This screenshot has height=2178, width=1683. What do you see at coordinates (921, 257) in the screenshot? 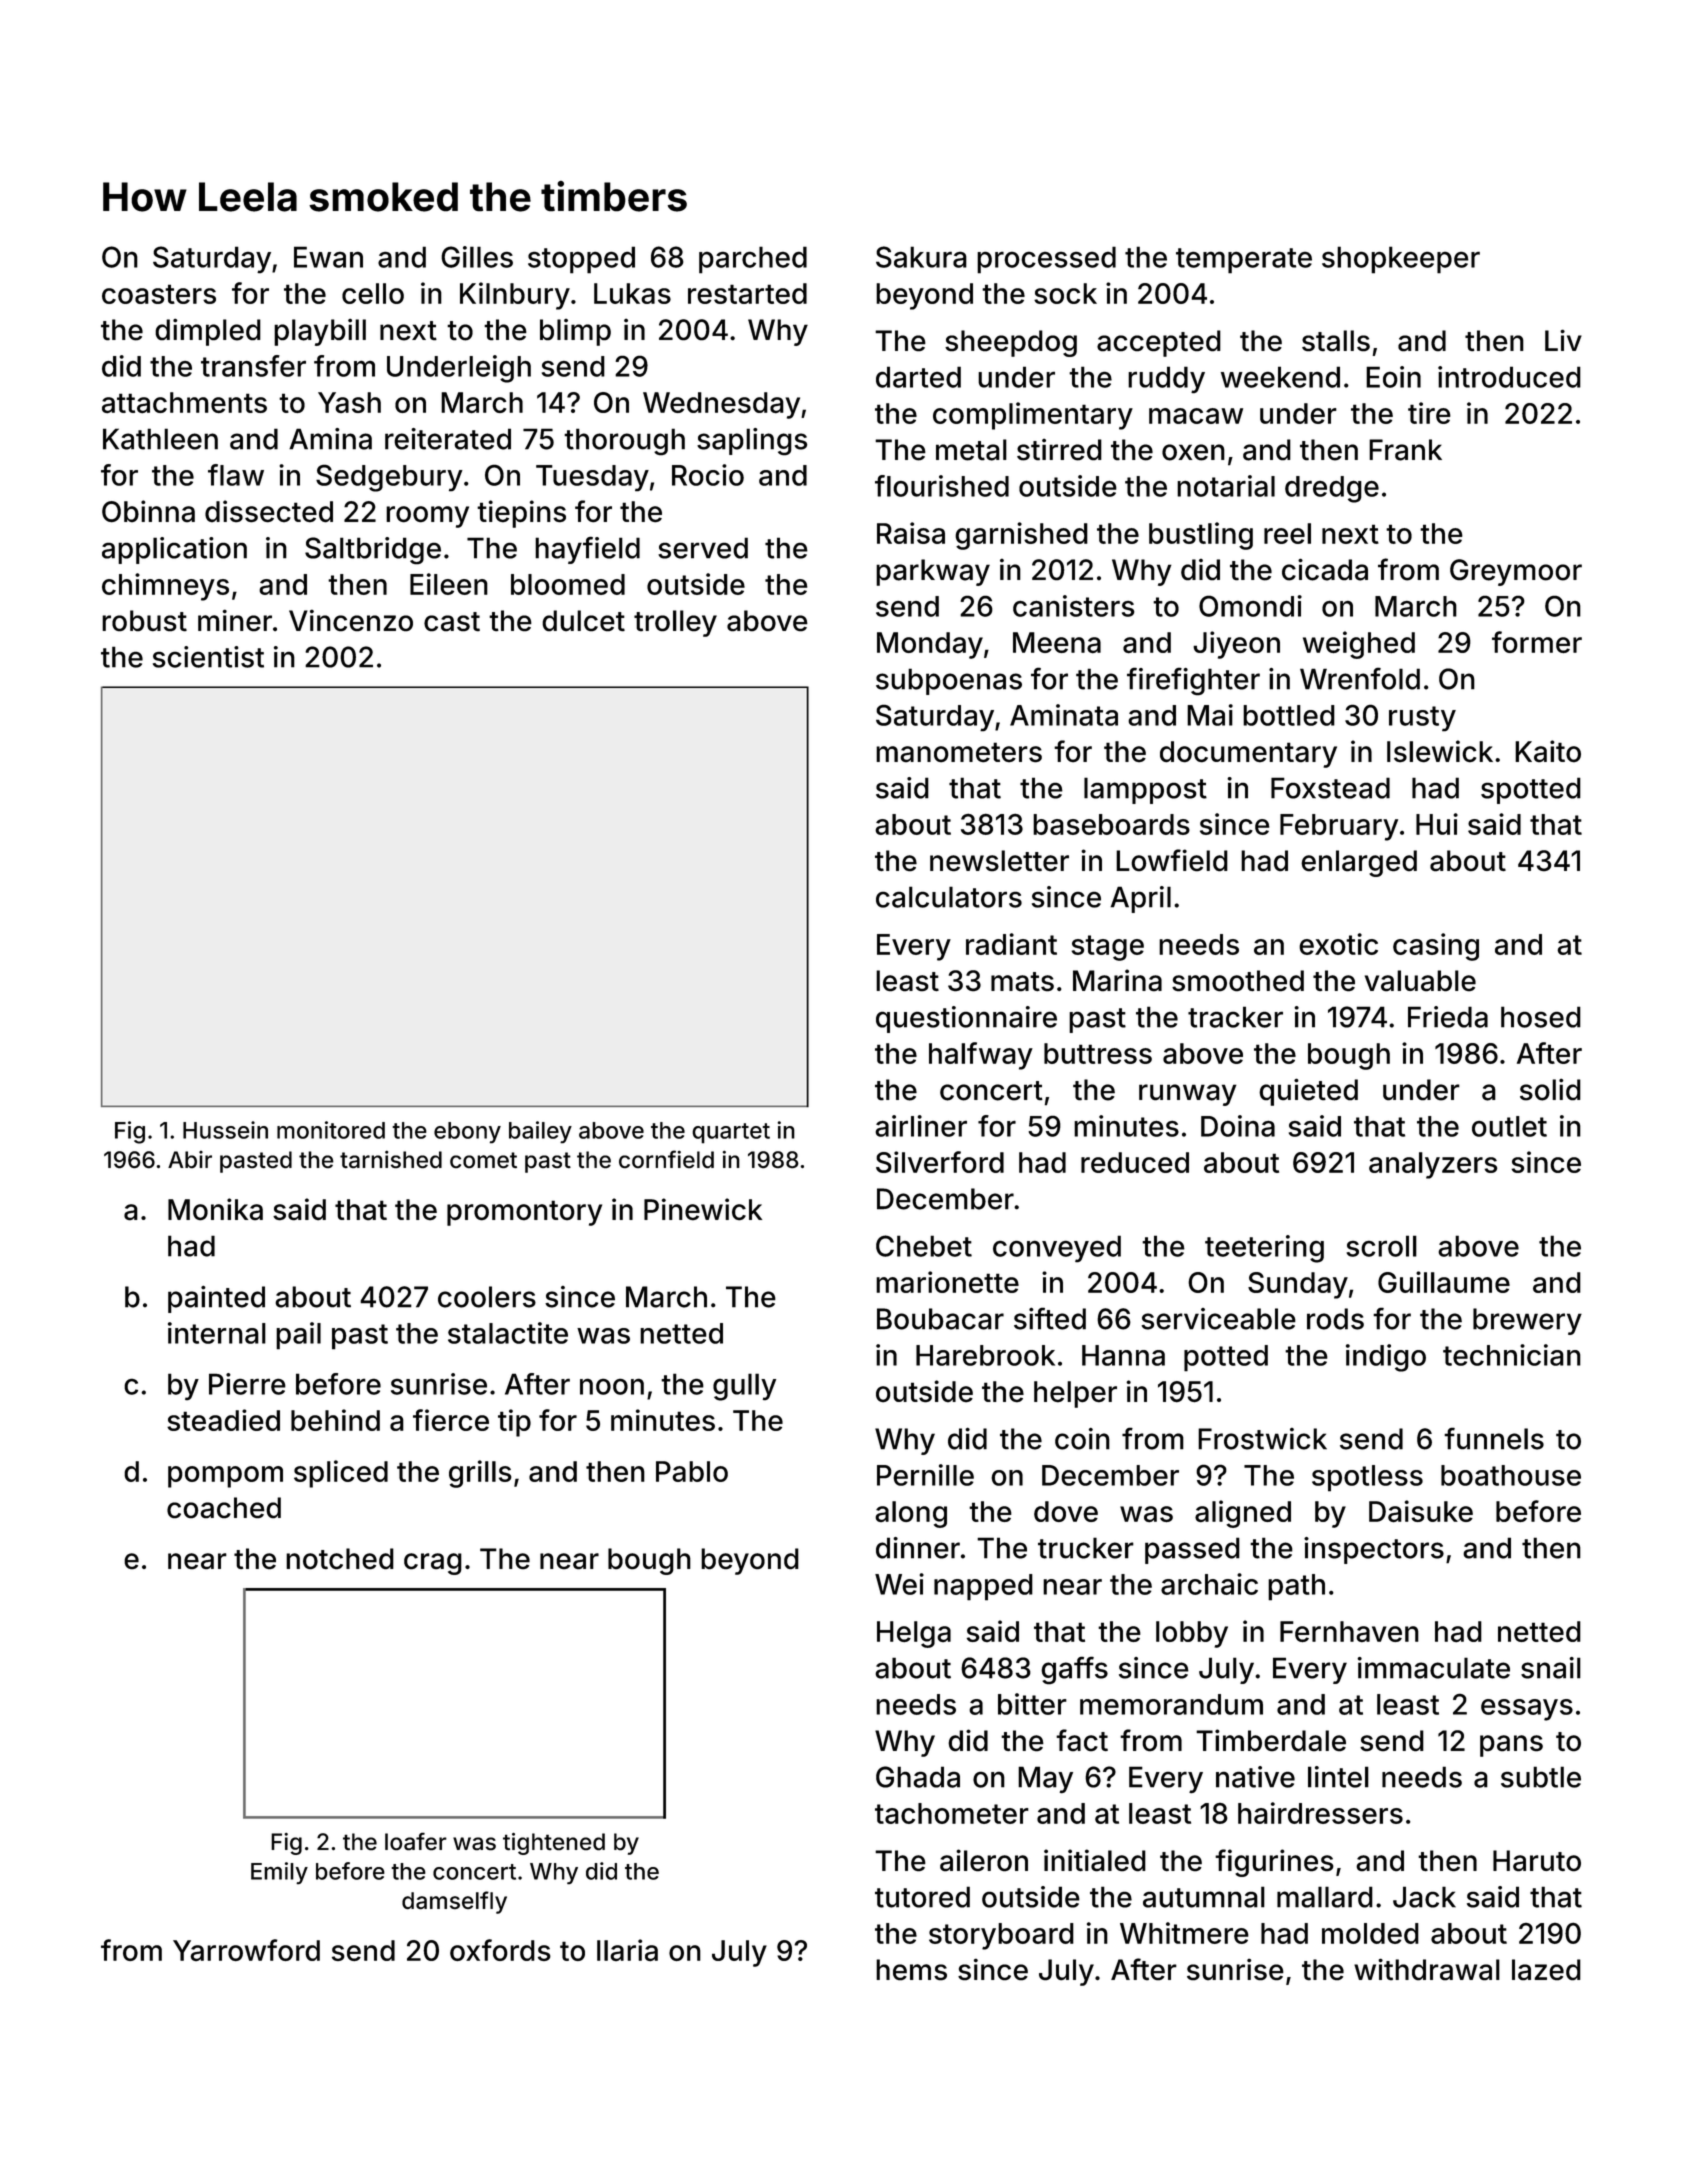
I see `Sakura` at bounding box center [921, 257].
